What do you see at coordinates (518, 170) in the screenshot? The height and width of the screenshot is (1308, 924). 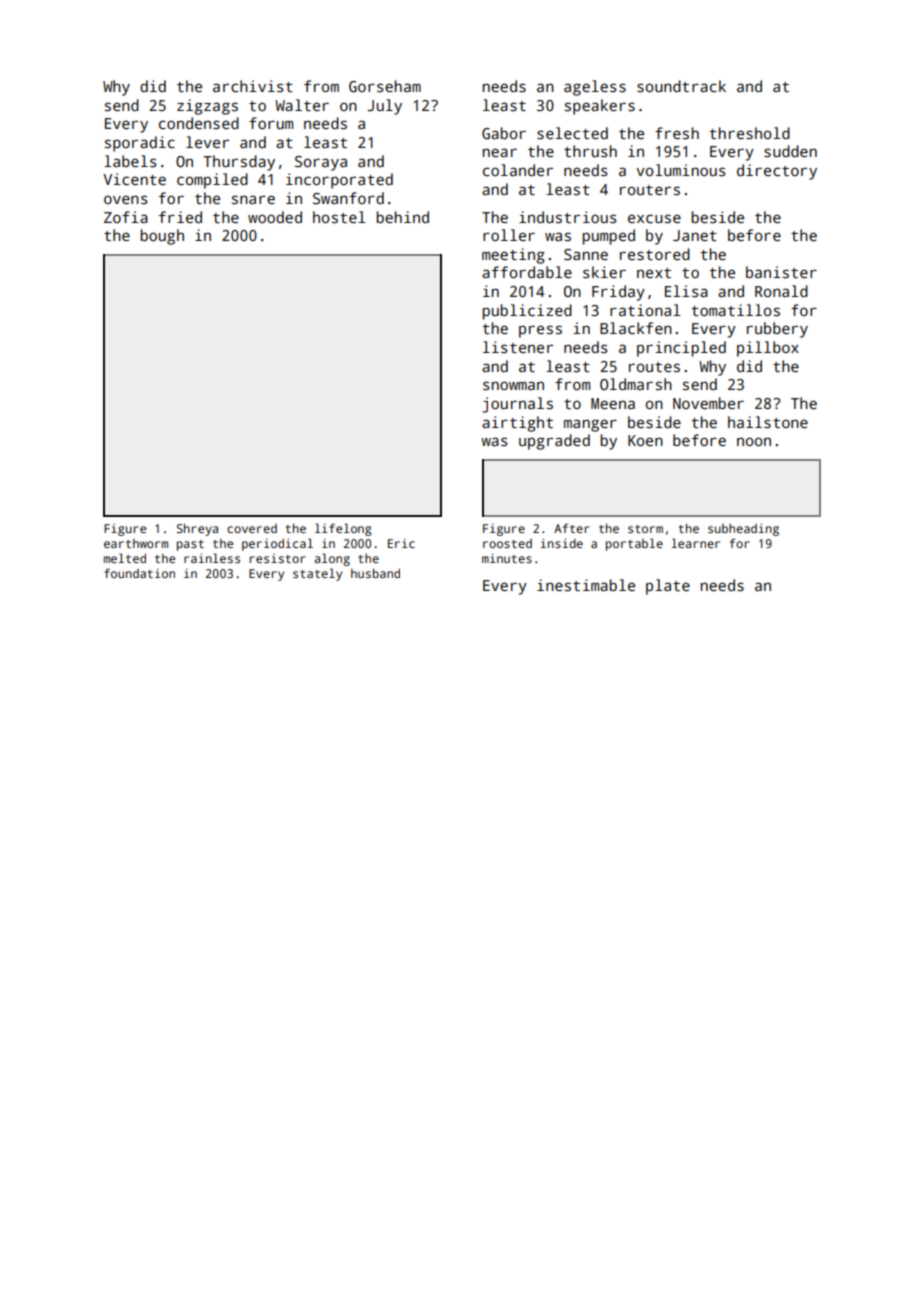 I see `colander` at bounding box center [518, 170].
